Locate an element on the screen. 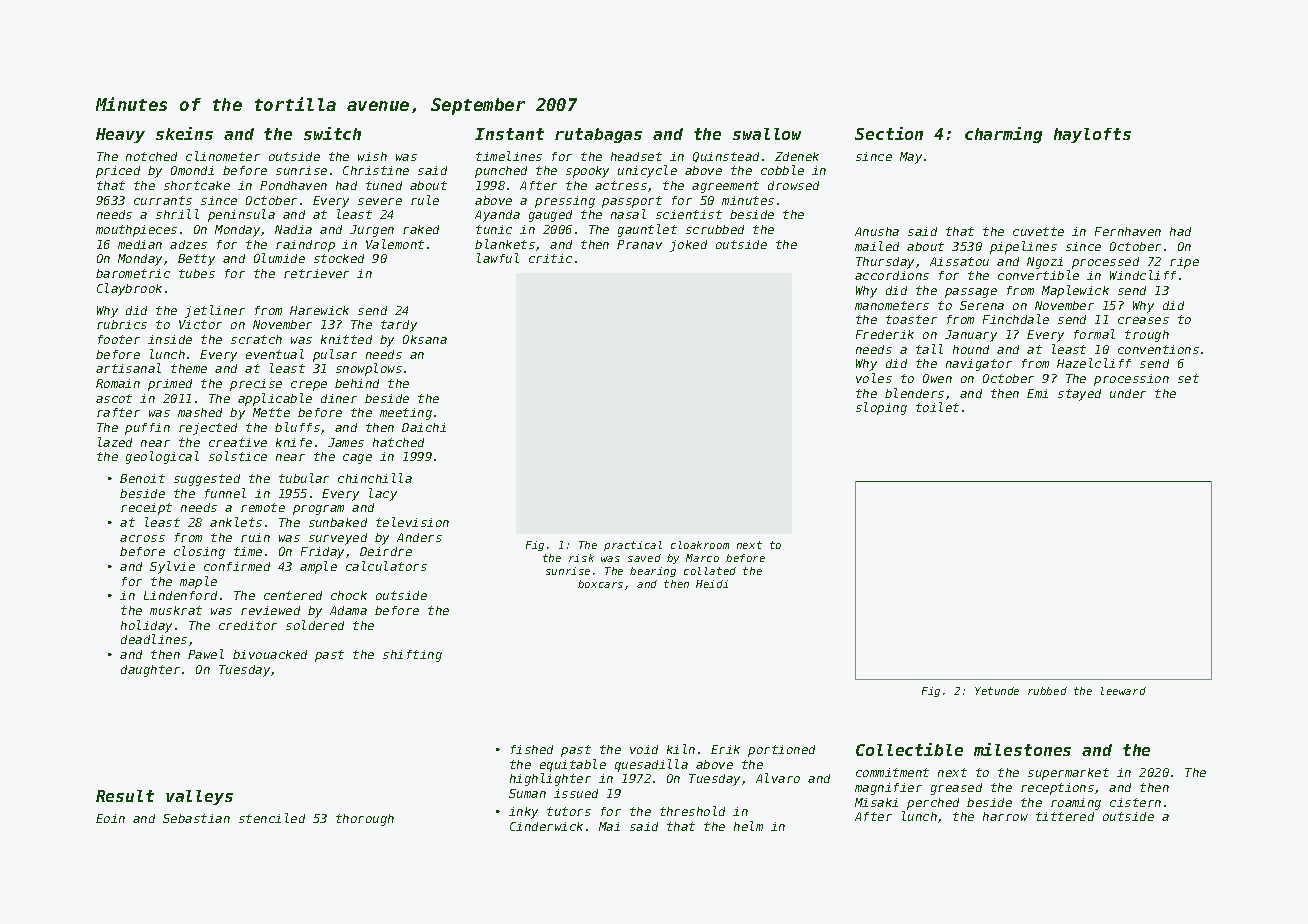 This screenshot has height=924, width=1308. Cinderwick is located at coordinates (546, 826).
